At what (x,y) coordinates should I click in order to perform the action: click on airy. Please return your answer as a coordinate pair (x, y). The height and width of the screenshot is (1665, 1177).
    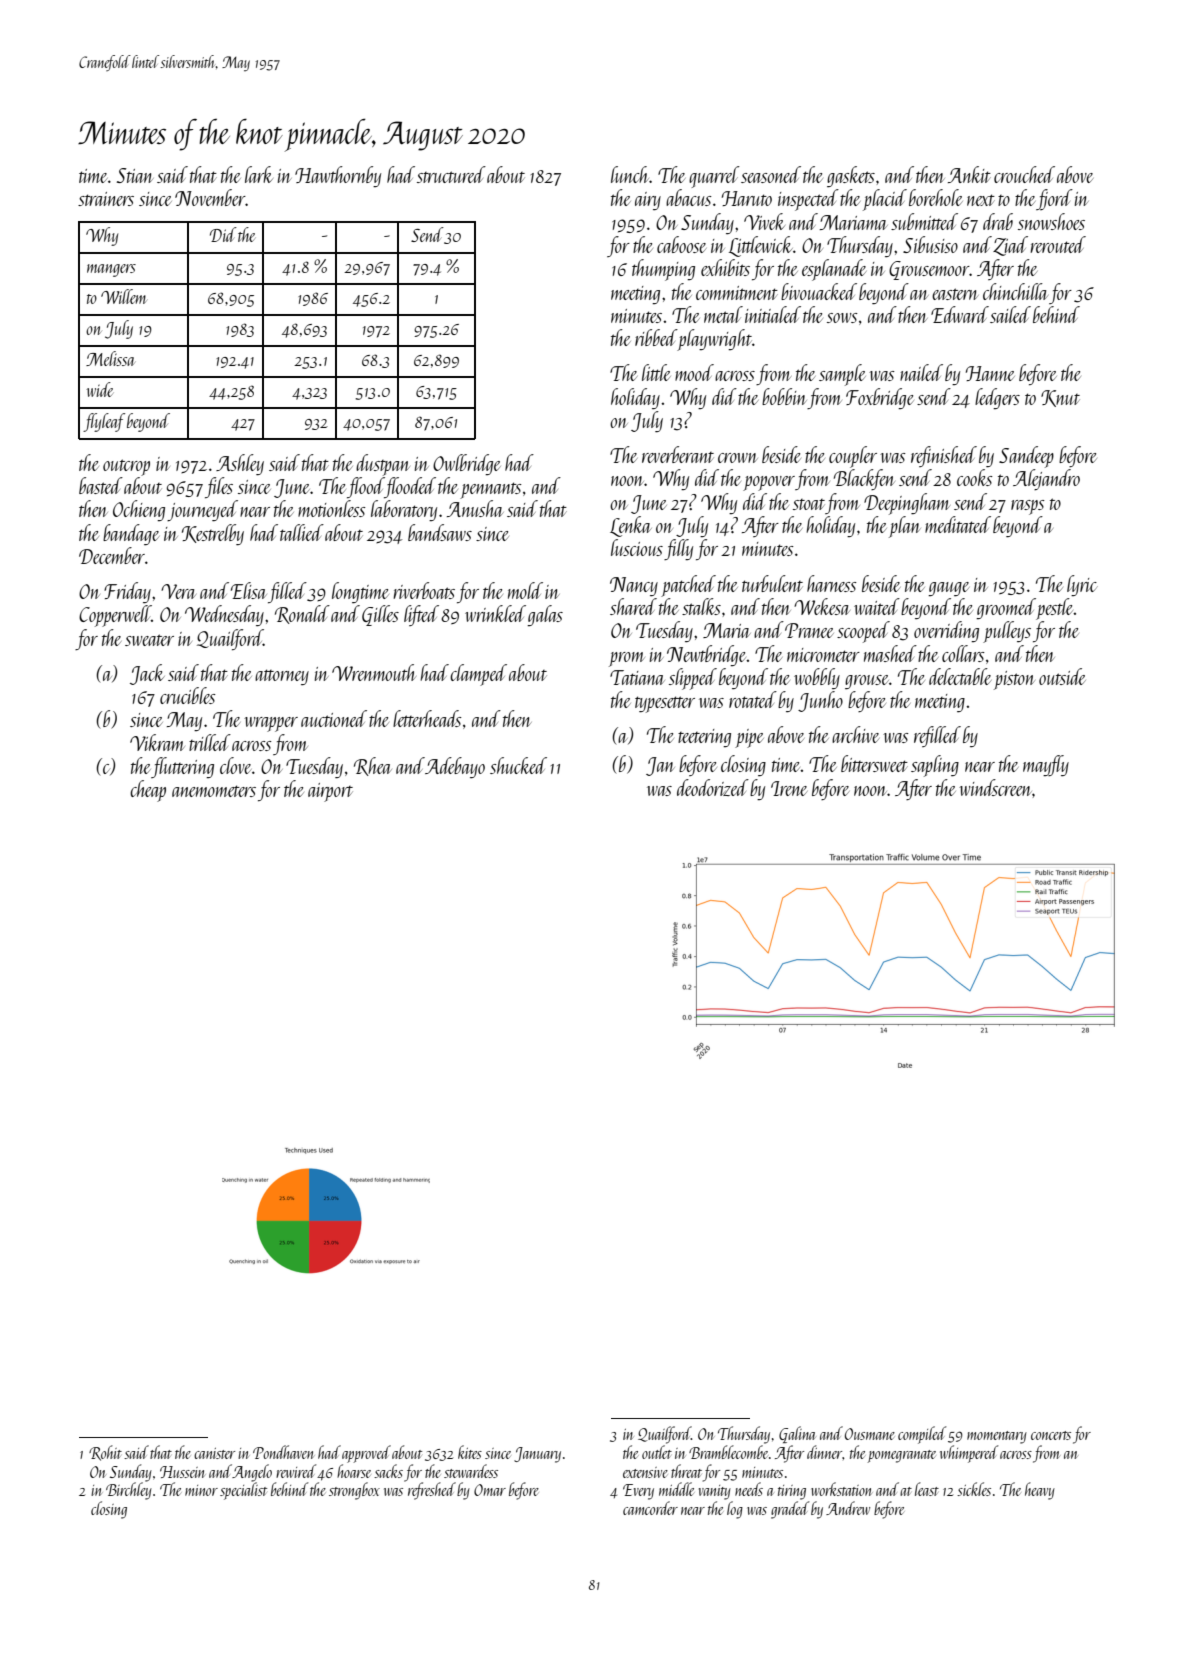
    Looking at the image, I should click on (648, 201).
